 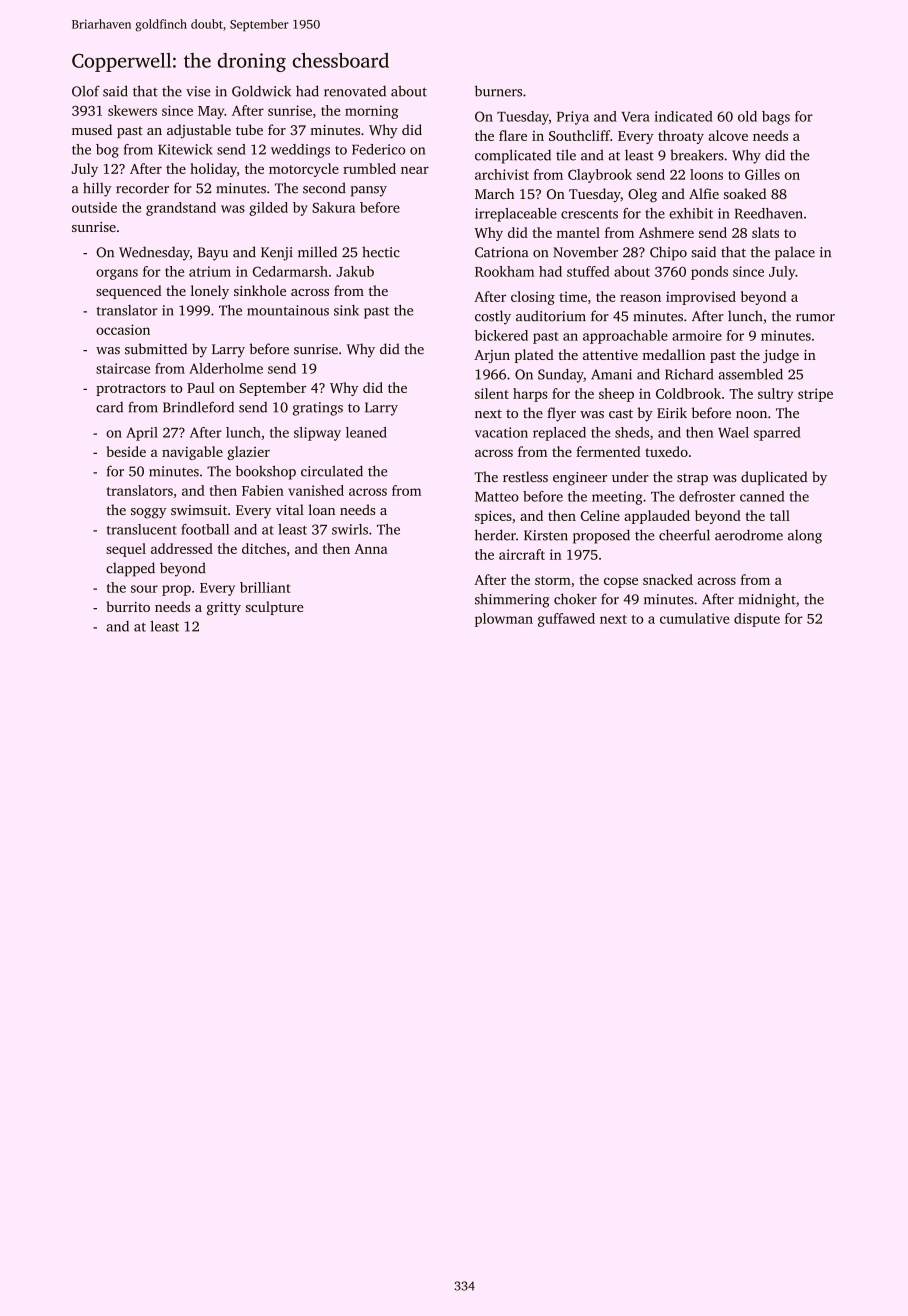 I want to click on Anna, so click(x=371, y=549).
